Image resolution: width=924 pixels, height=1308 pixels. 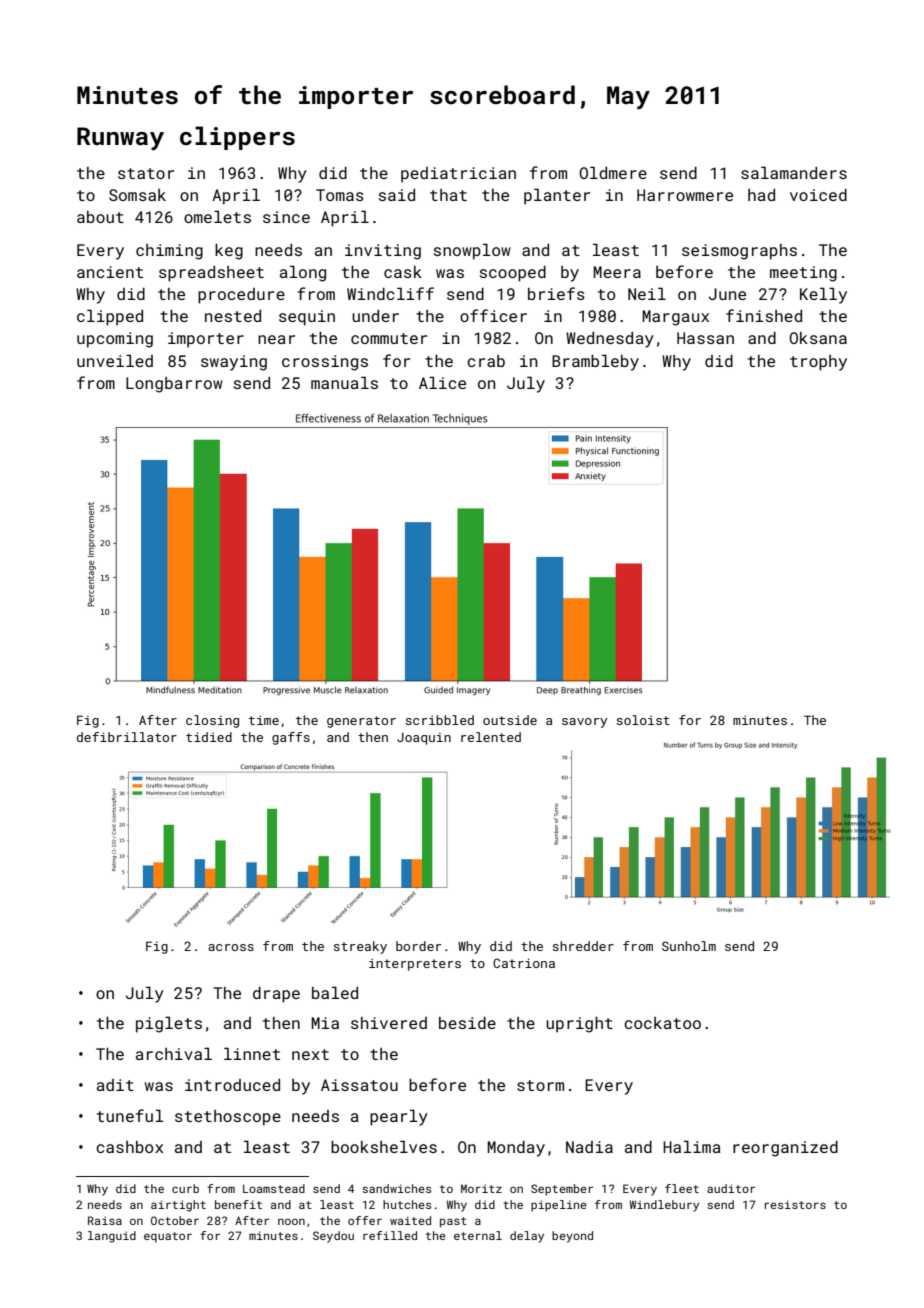 What do you see at coordinates (110, 272) in the screenshot?
I see `ancient` at bounding box center [110, 272].
